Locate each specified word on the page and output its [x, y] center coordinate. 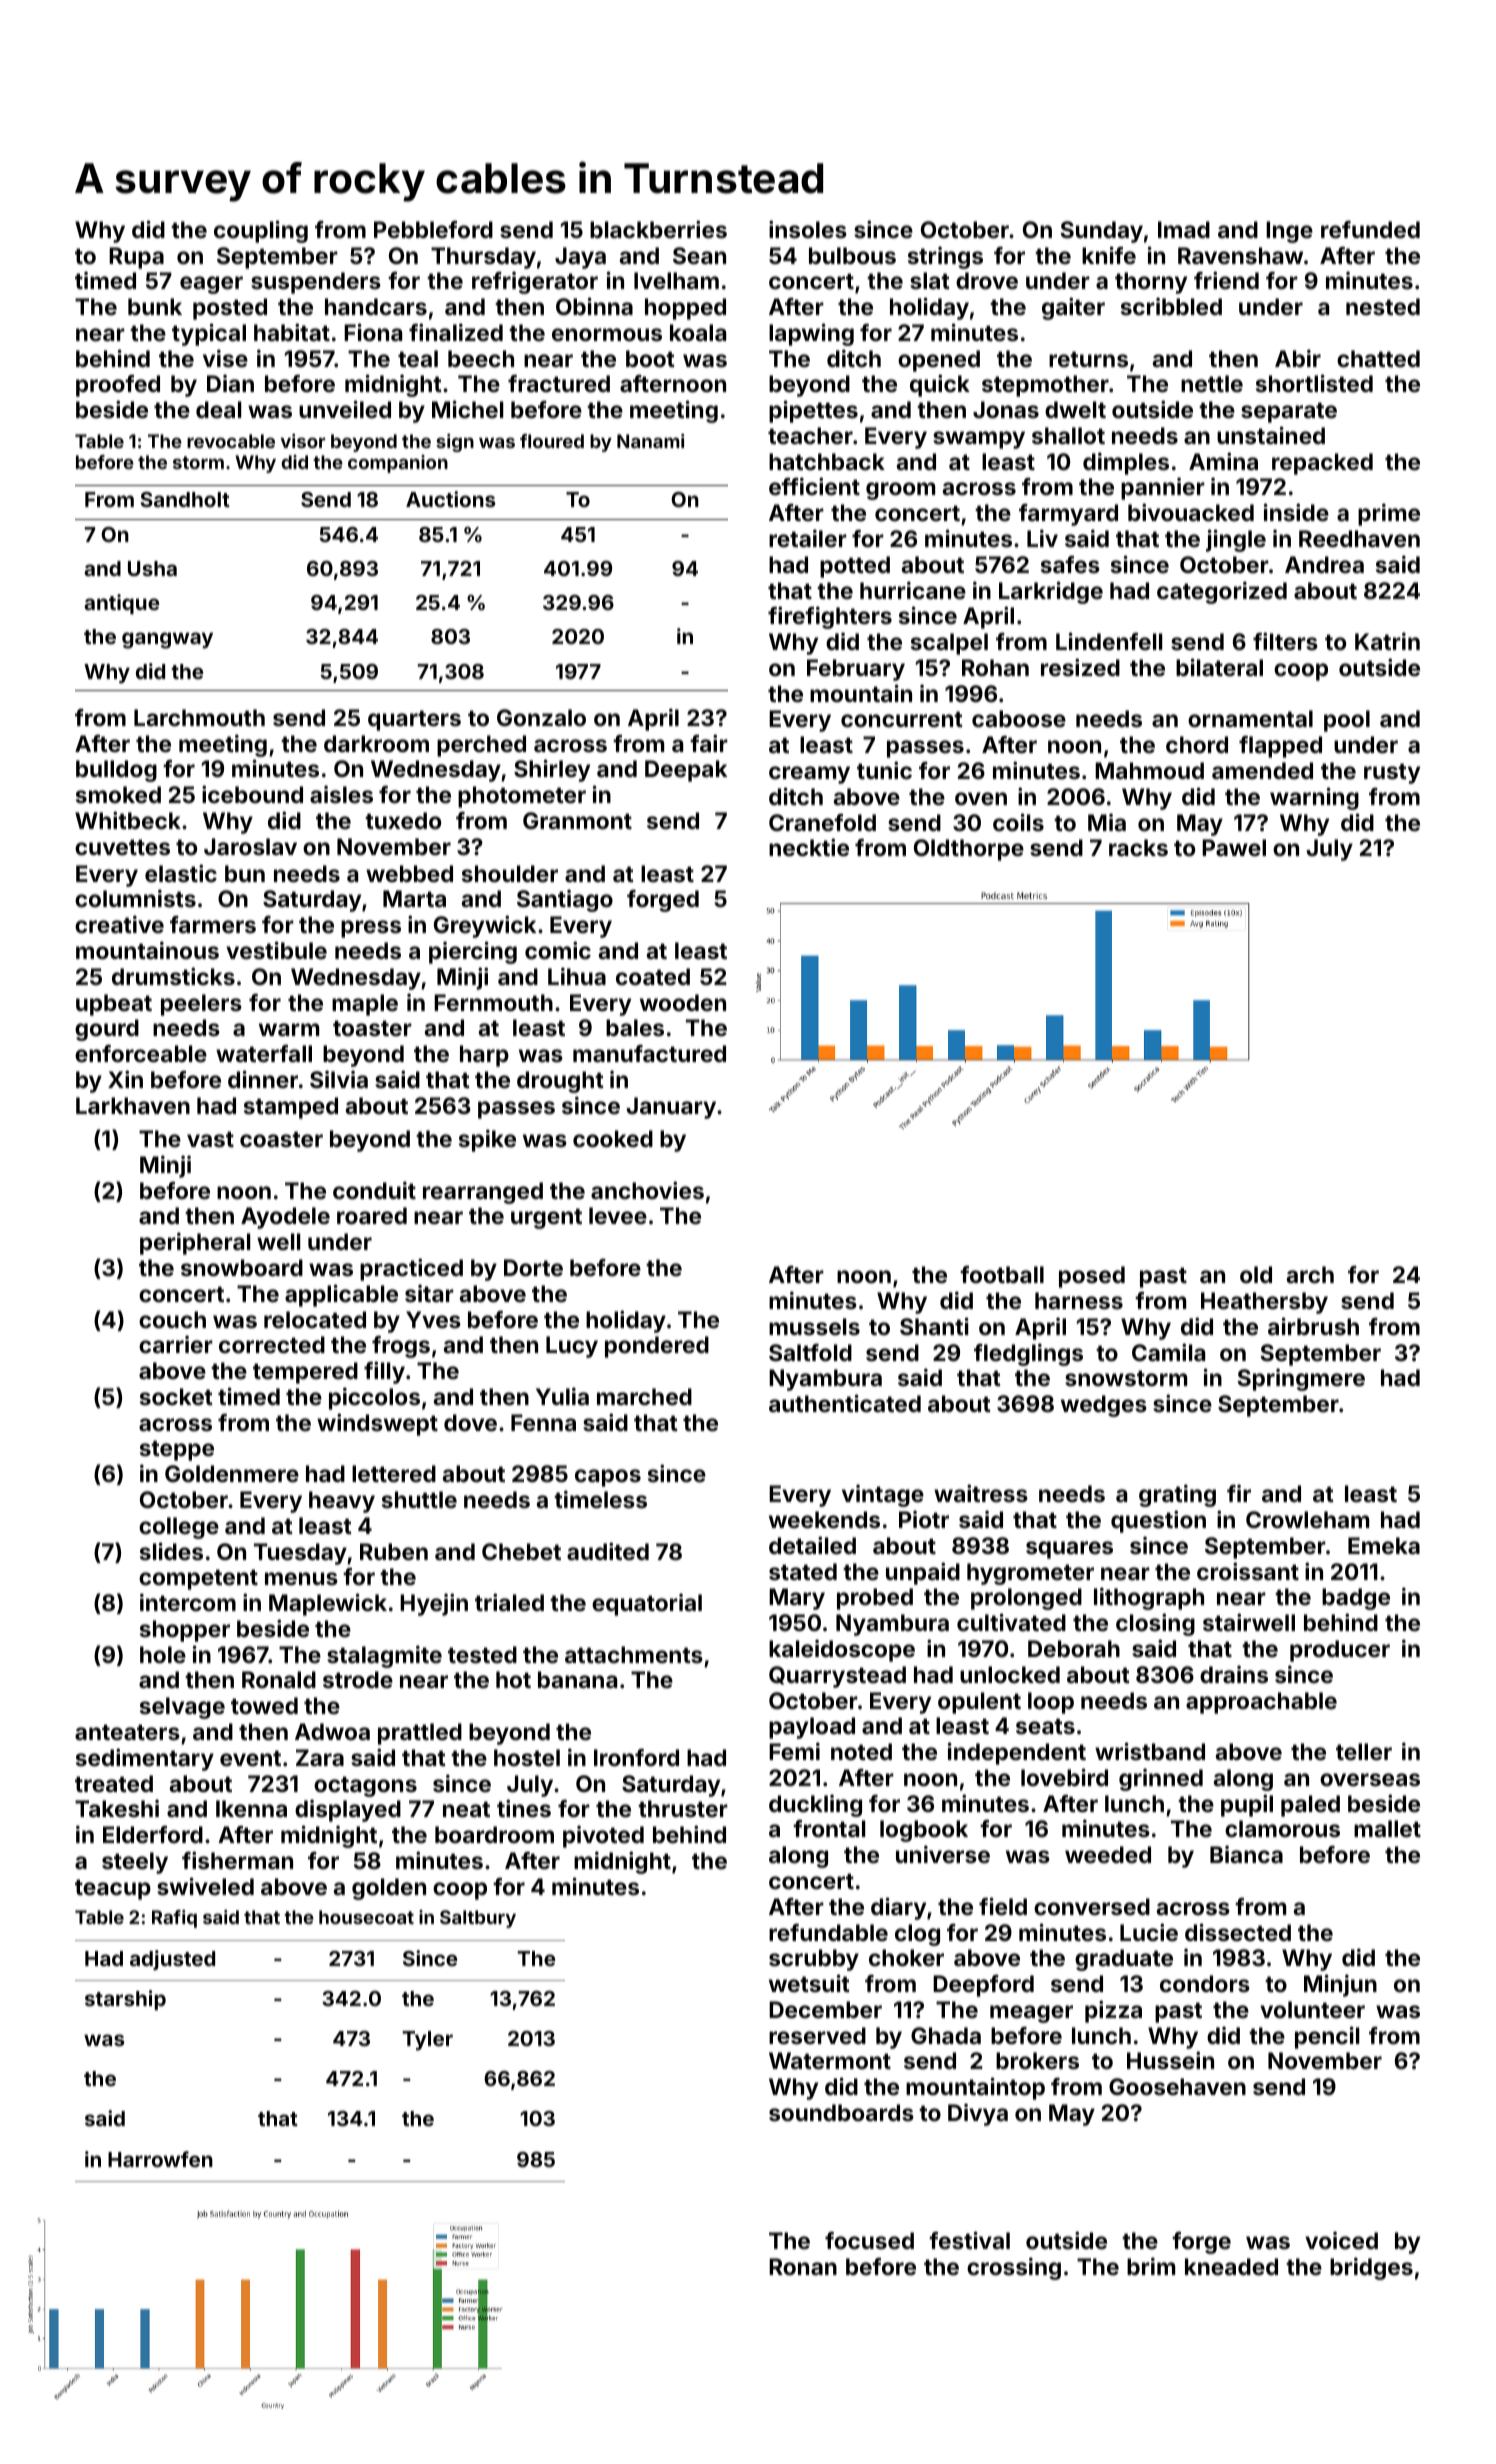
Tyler [427, 2041]
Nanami [650, 441]
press [371, 929]
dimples [1126, 463]
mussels [814, 1326]
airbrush [1313, 1326]
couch [172, 1319]
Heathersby [1264, 1303]
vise [225, 358]
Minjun [1340, 1985]
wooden [683, 1002]
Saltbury [478, 1919]
